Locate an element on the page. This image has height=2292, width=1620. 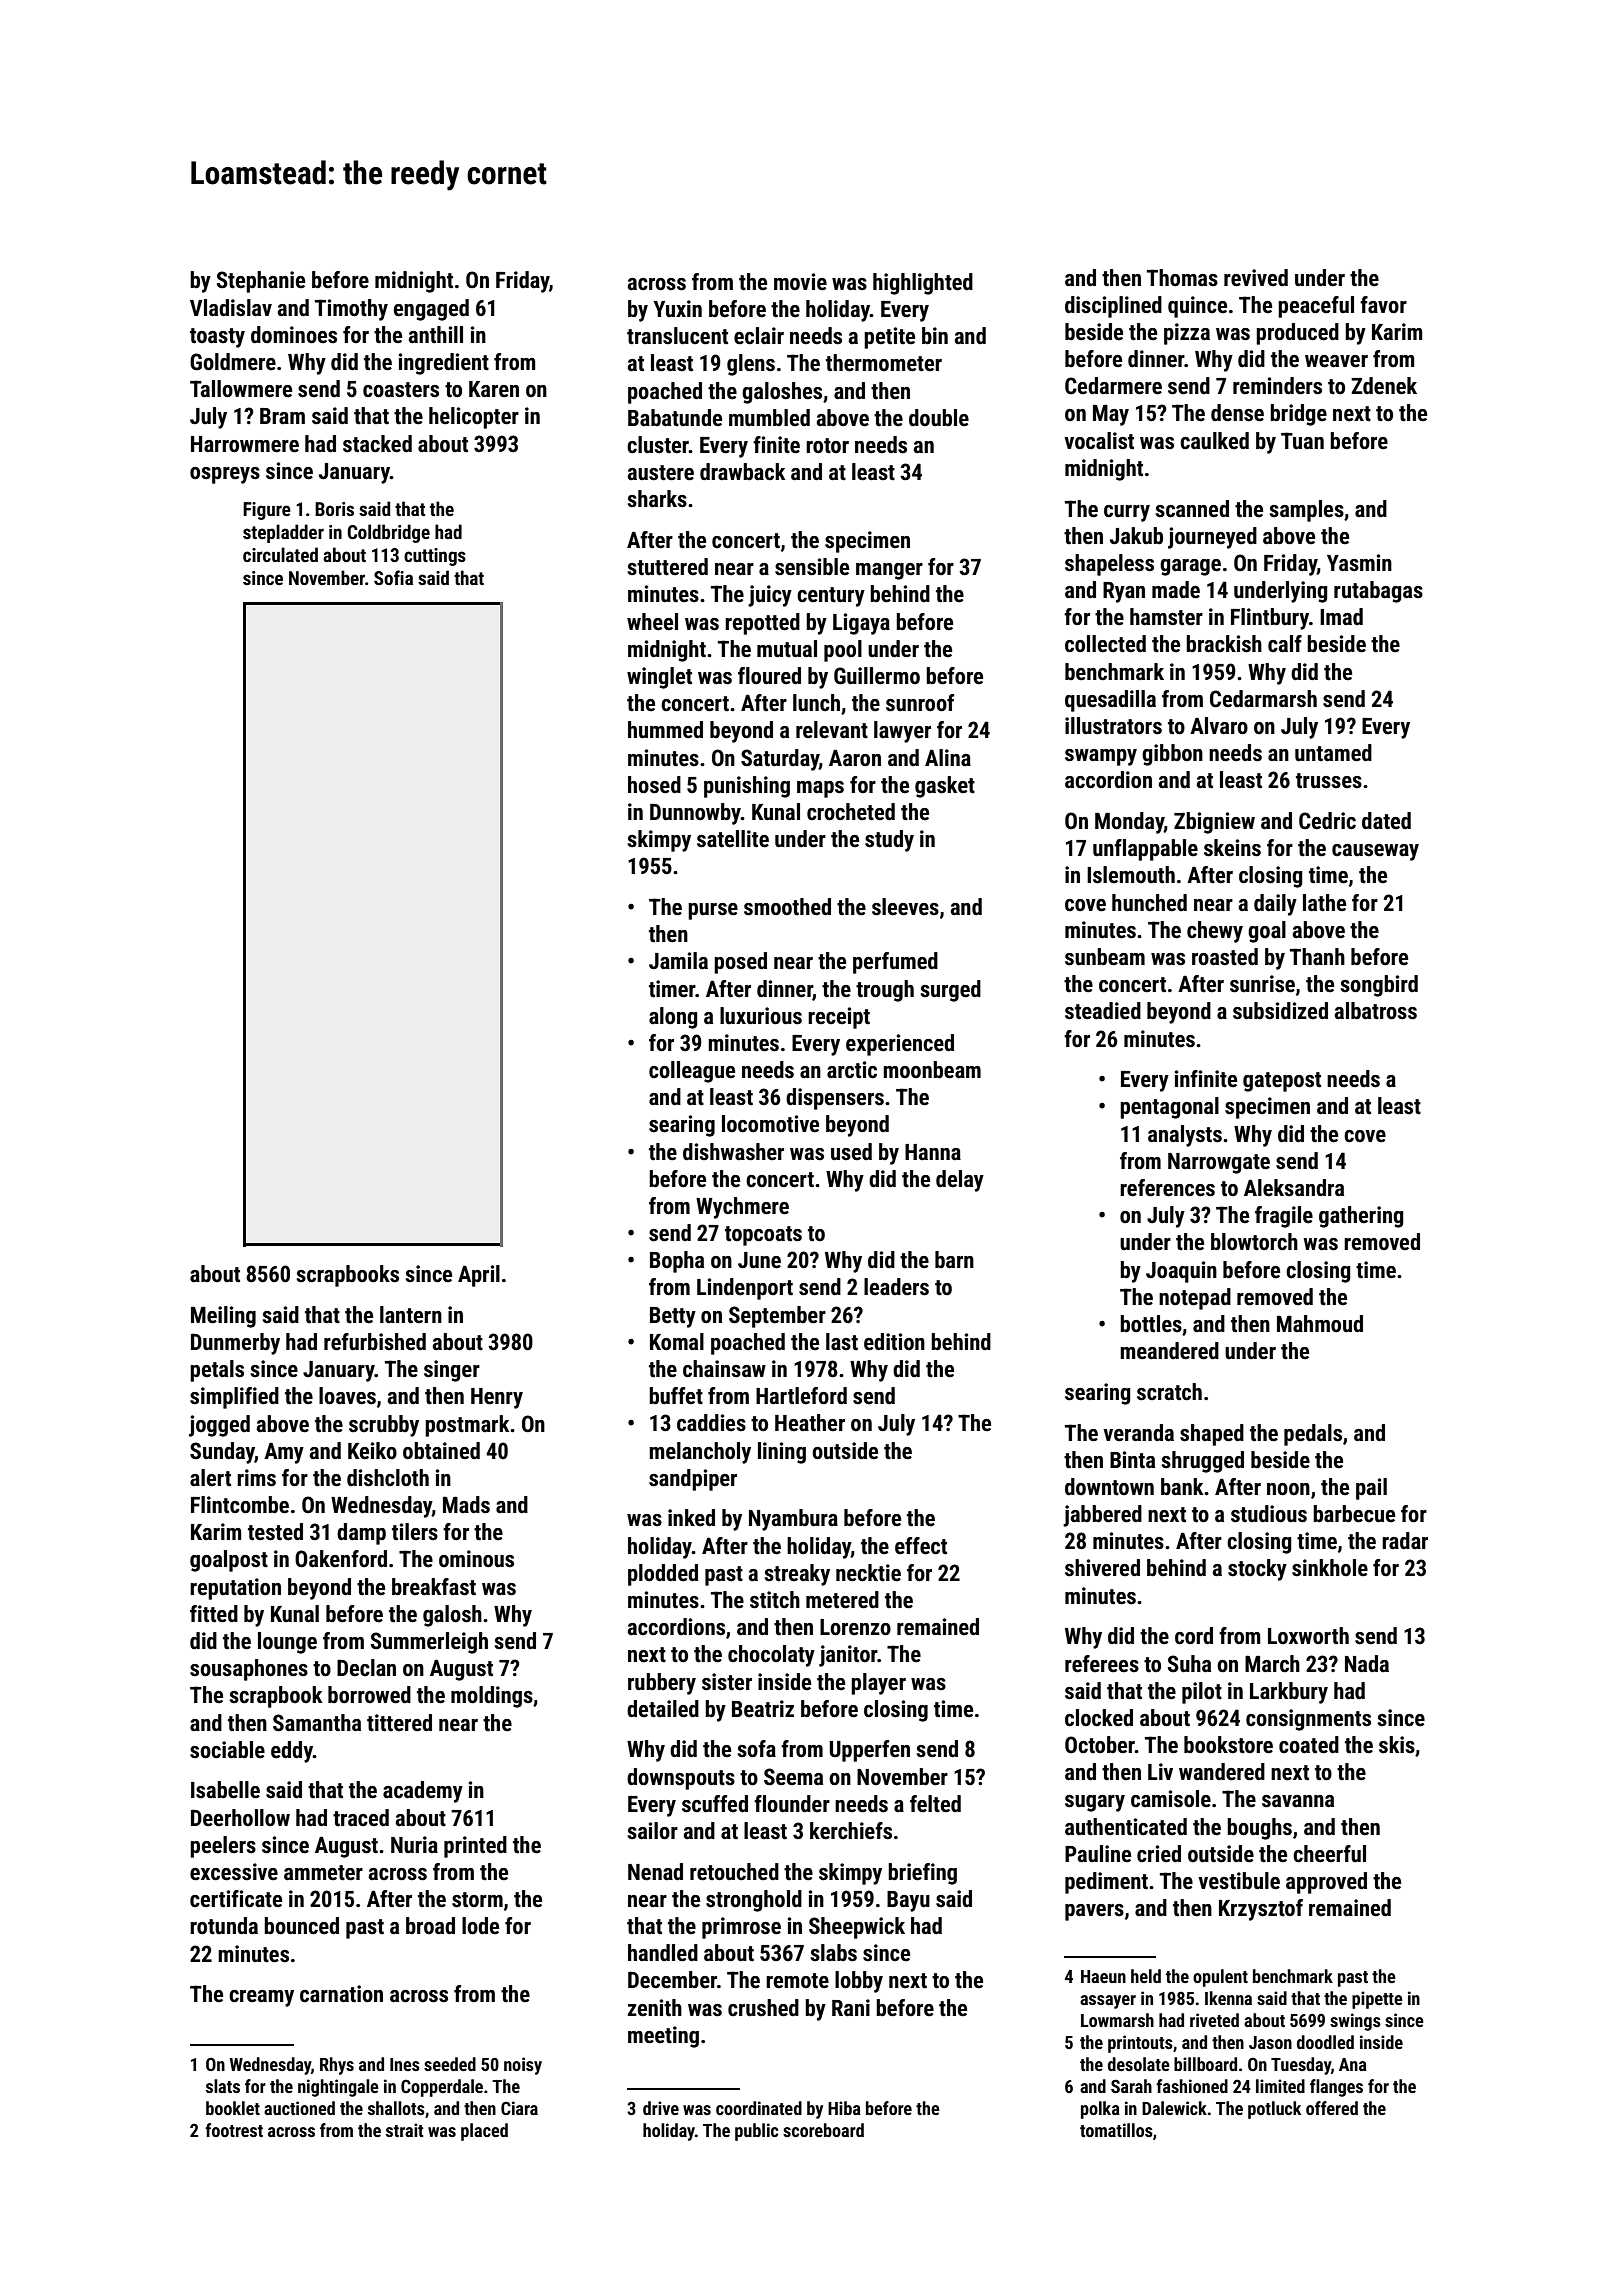
Nada is located at coordinates (1367, 1664).
